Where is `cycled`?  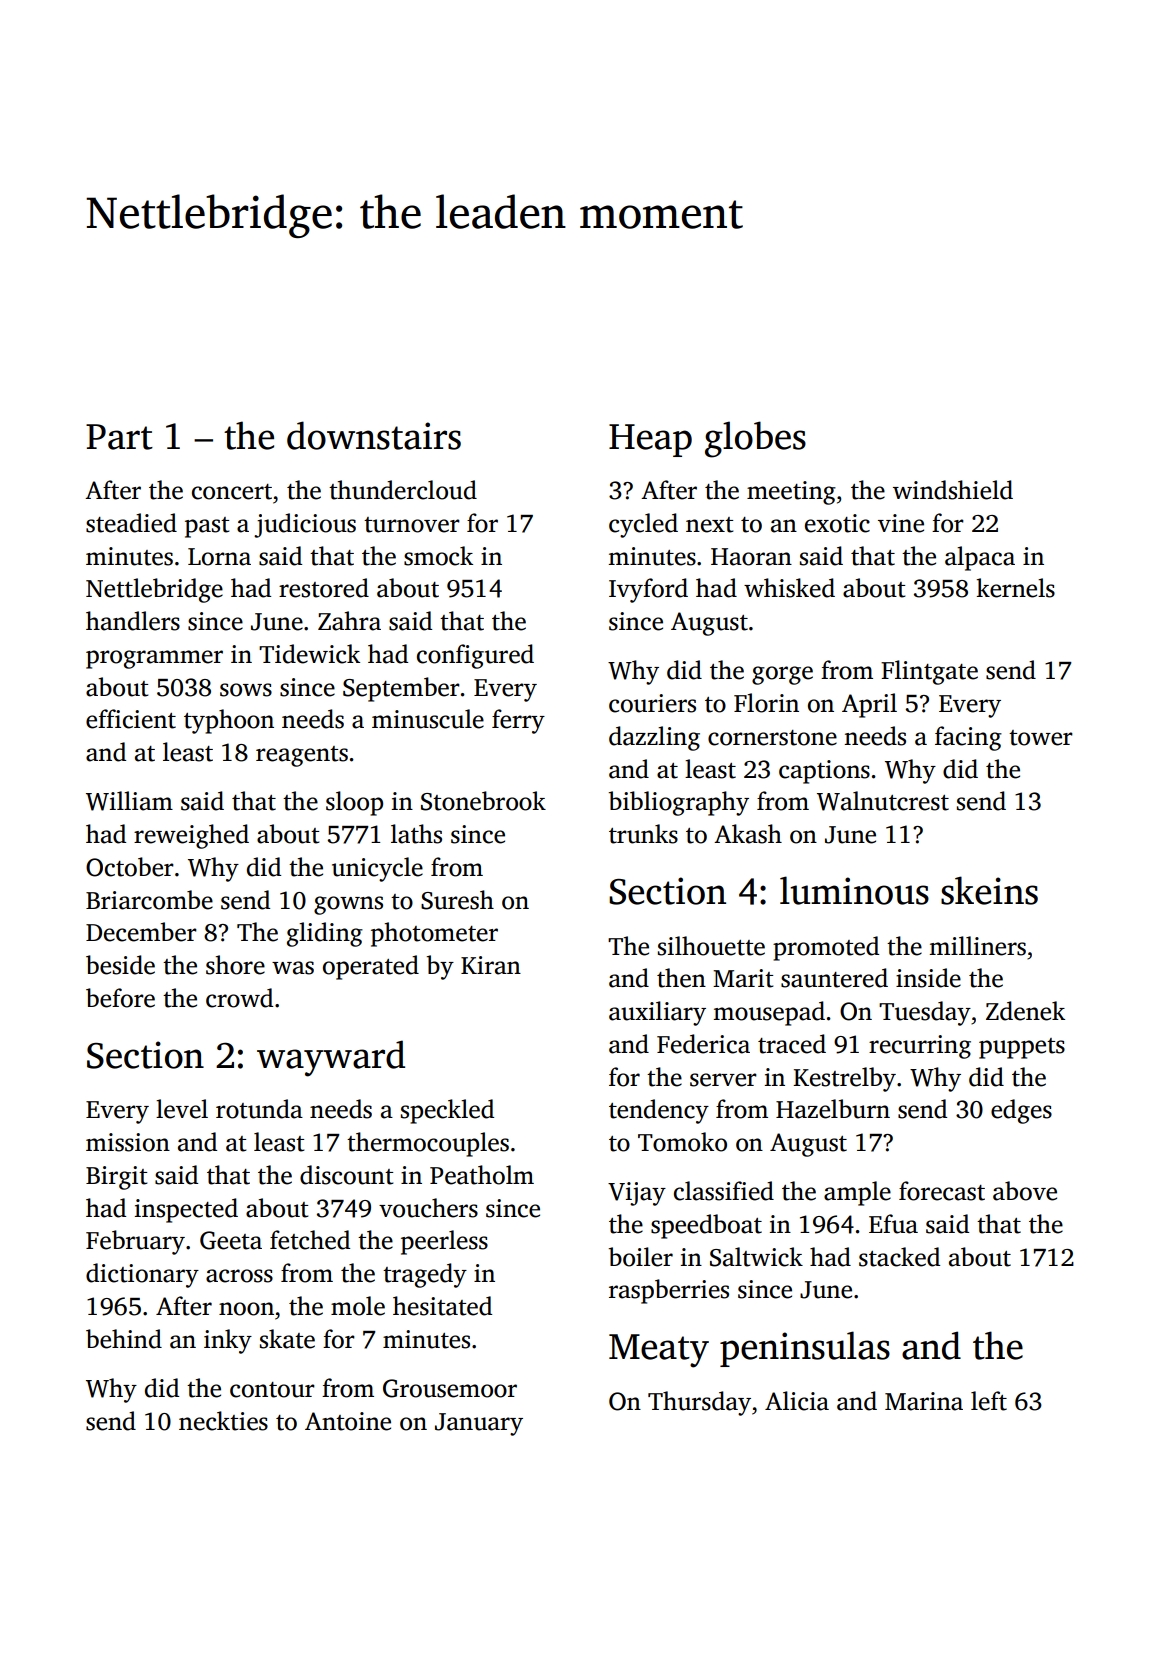 cycled is located at coordinates (643, 525).
